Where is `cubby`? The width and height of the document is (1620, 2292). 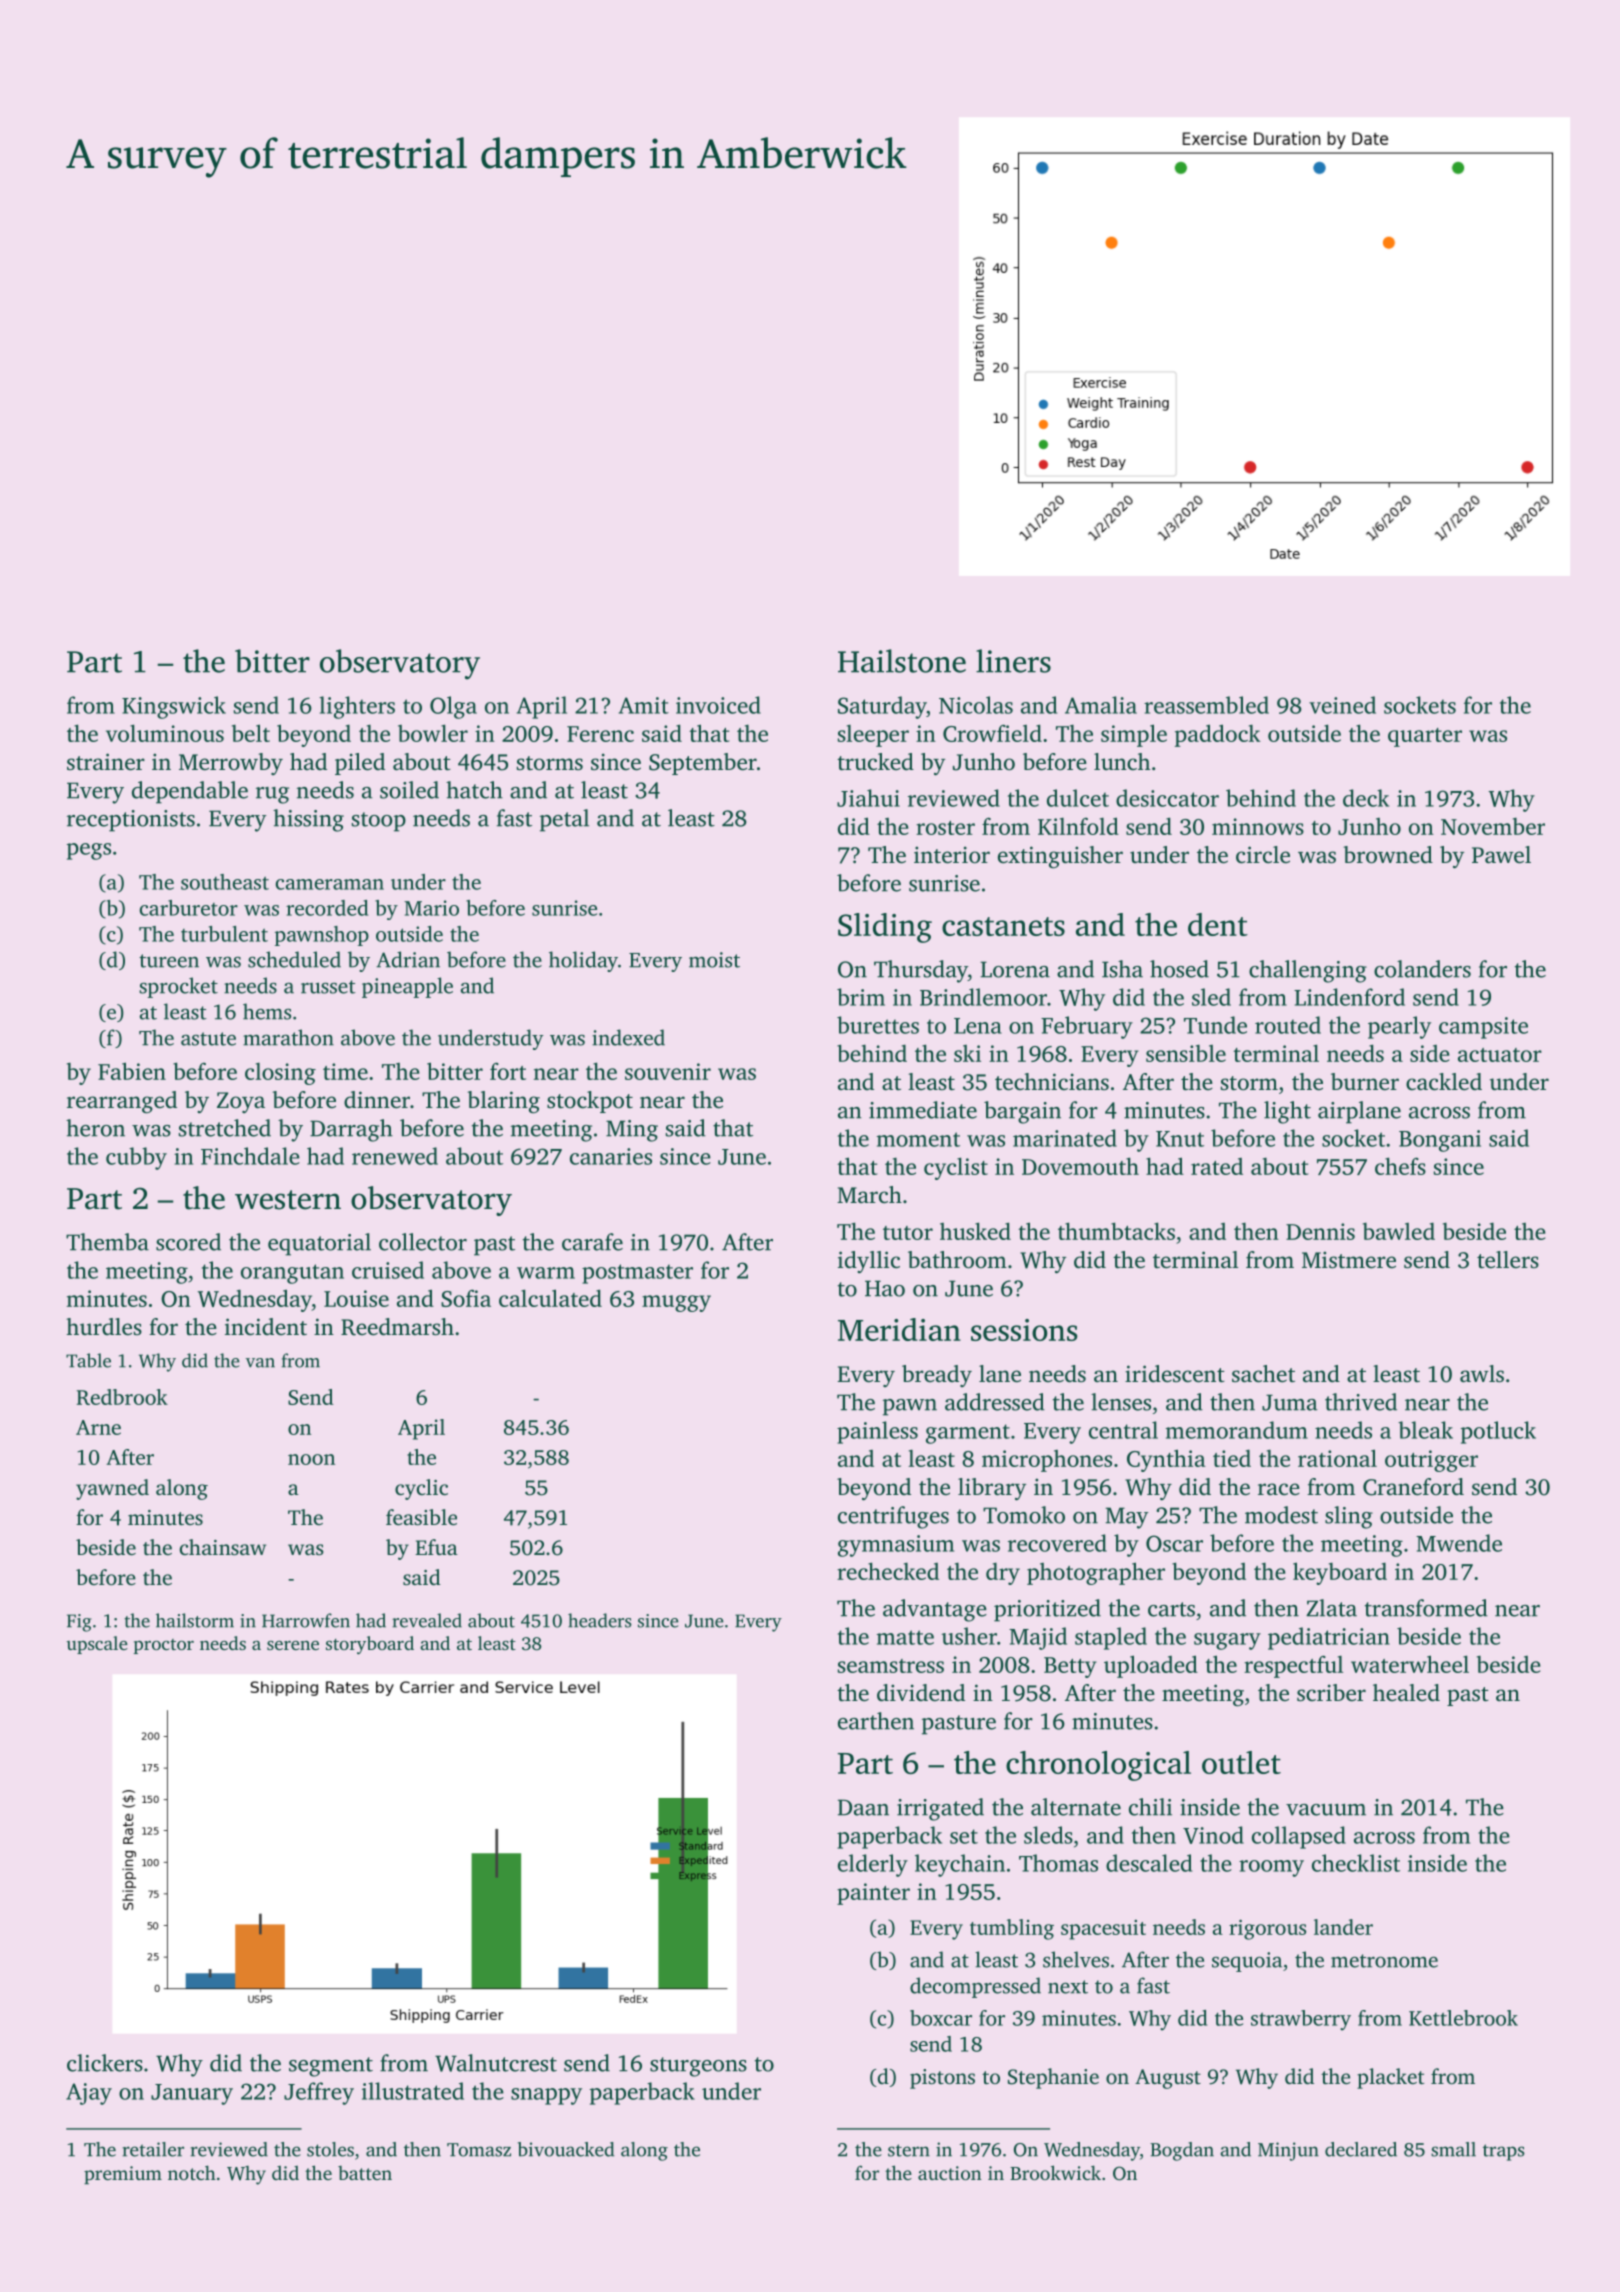 cubby is located at coordinates (136, 1158).
